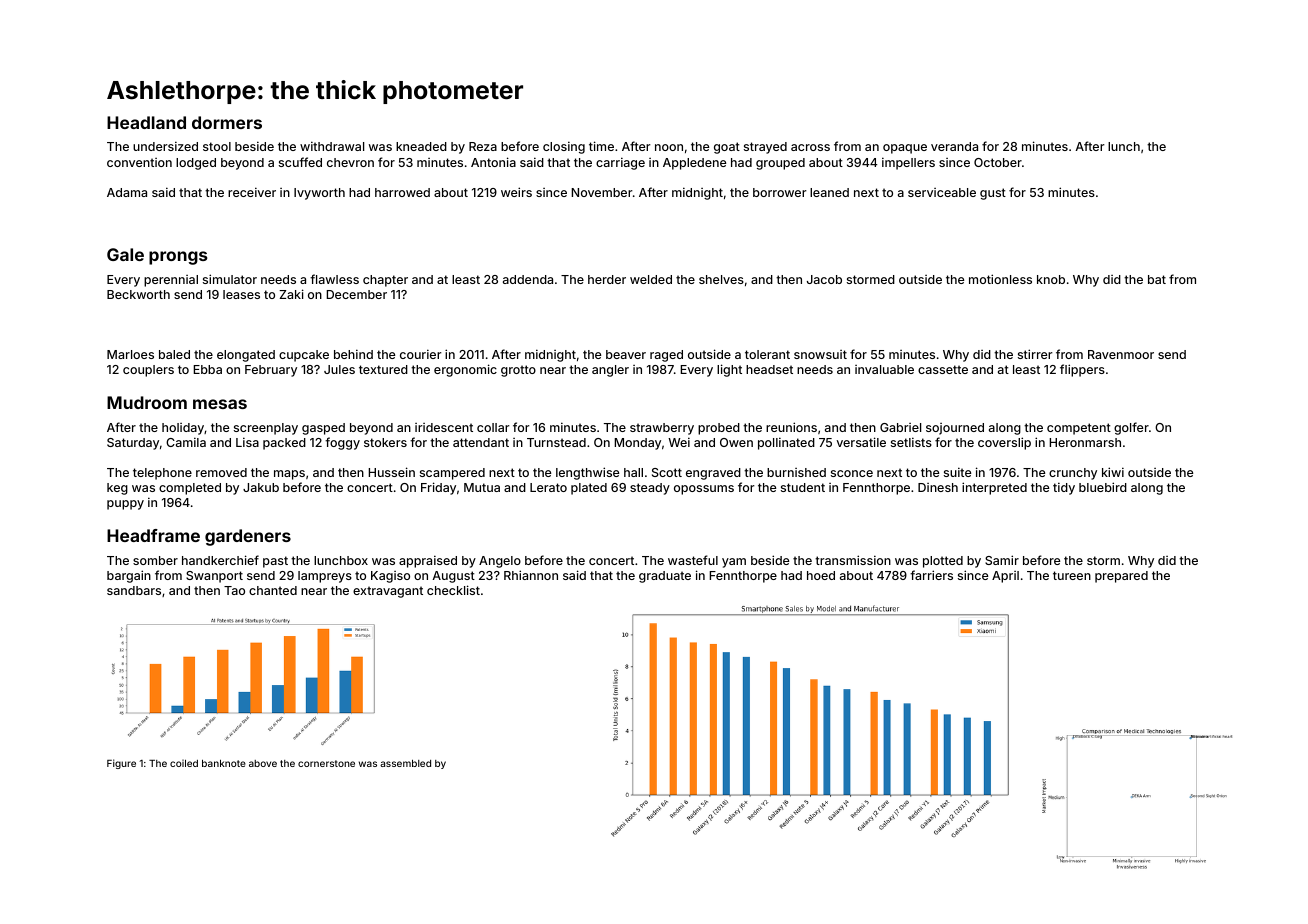  I want to click on Figure, so click(121, 764).
